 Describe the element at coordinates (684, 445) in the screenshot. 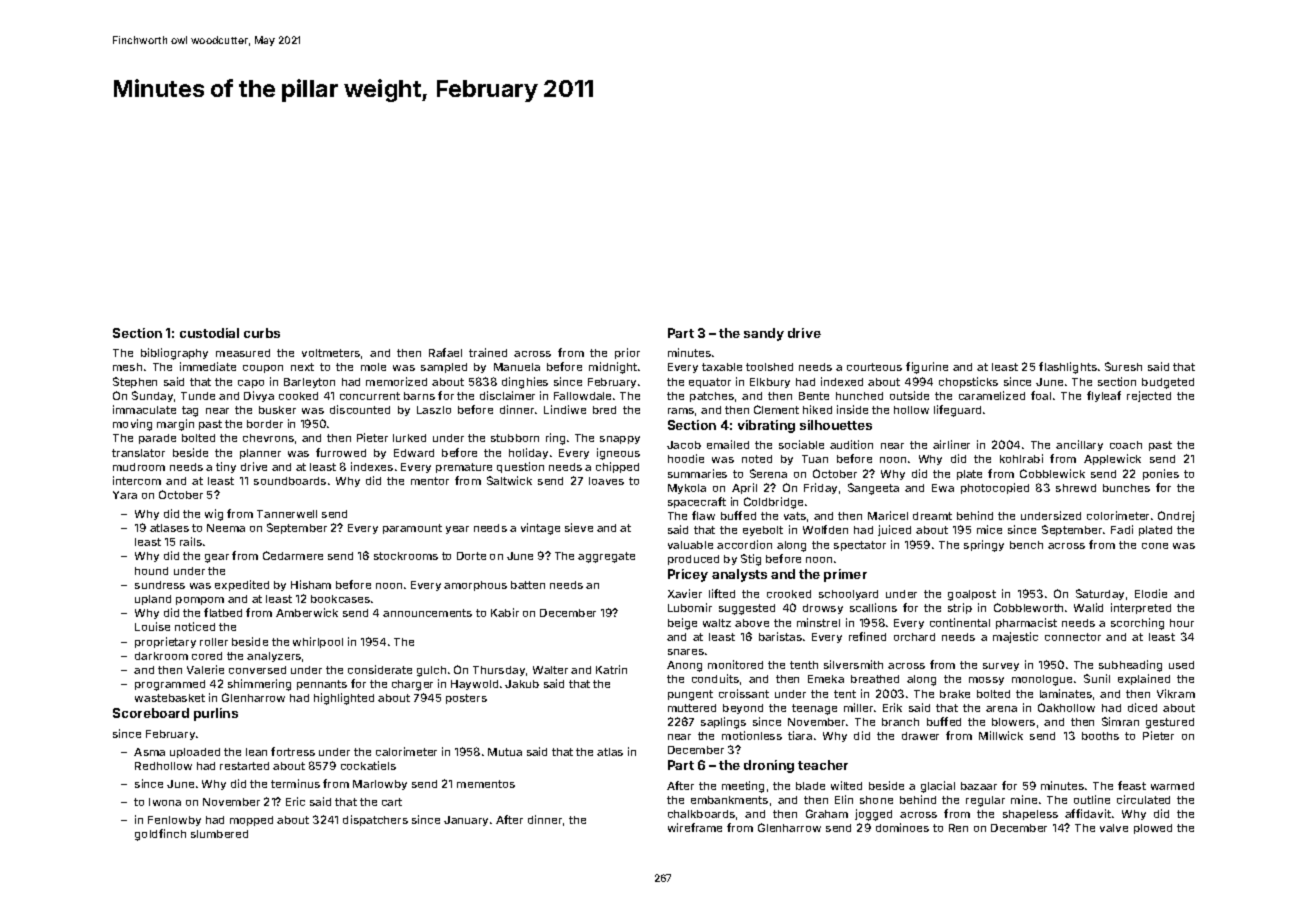

I see `Jacob` at that location.
